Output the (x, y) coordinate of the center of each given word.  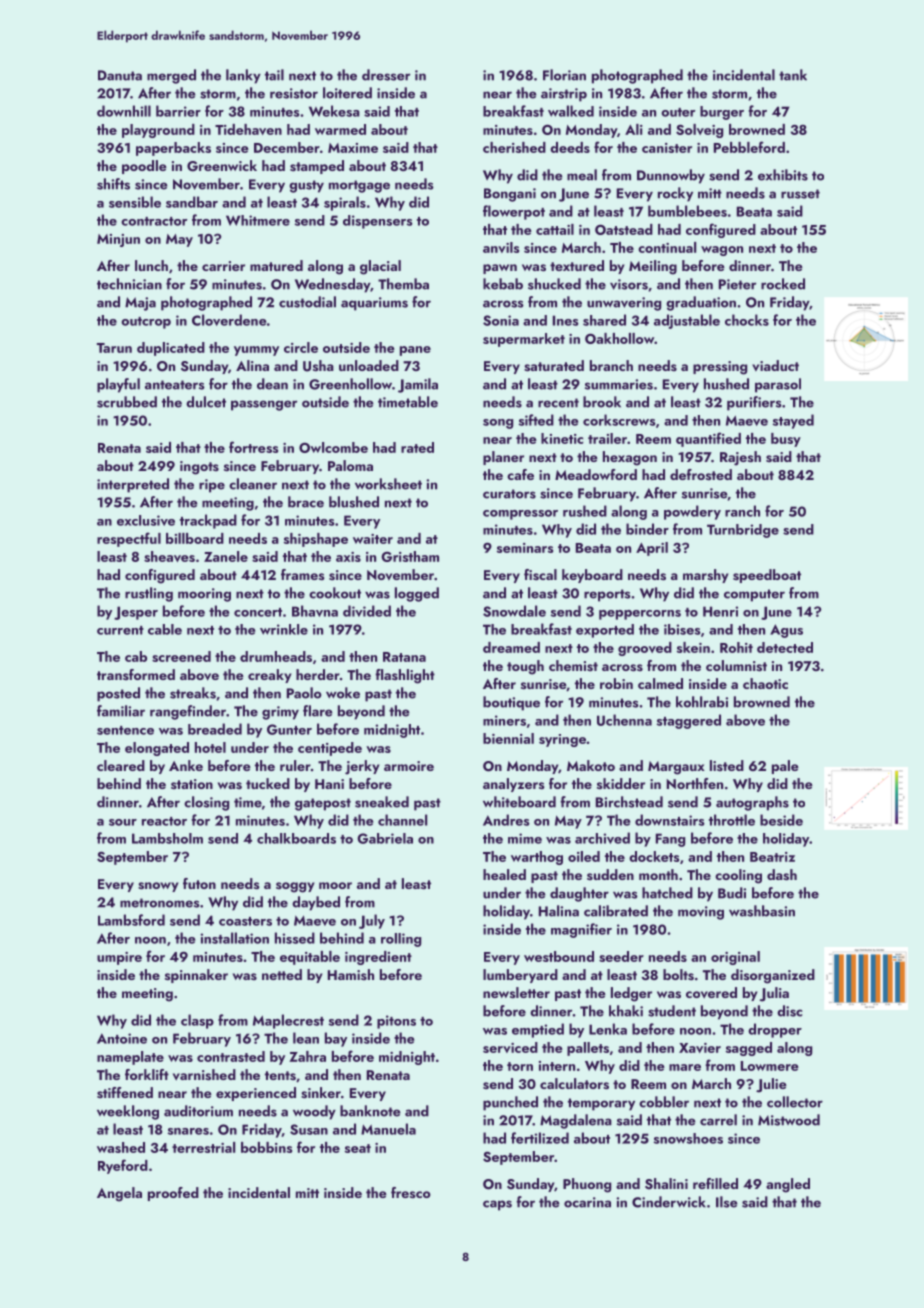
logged (417, 594)
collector (795, 1102)
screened (181, 656)
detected (785, 647)
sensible (135, 202)
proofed (173, 1194)
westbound (559, 956)
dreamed (511, 647)
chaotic (765, 683)
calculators (574, 1084)
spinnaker (196, 976)
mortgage (359, 186)
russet (800, 194)
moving (701, 913)
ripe (212, 486)
